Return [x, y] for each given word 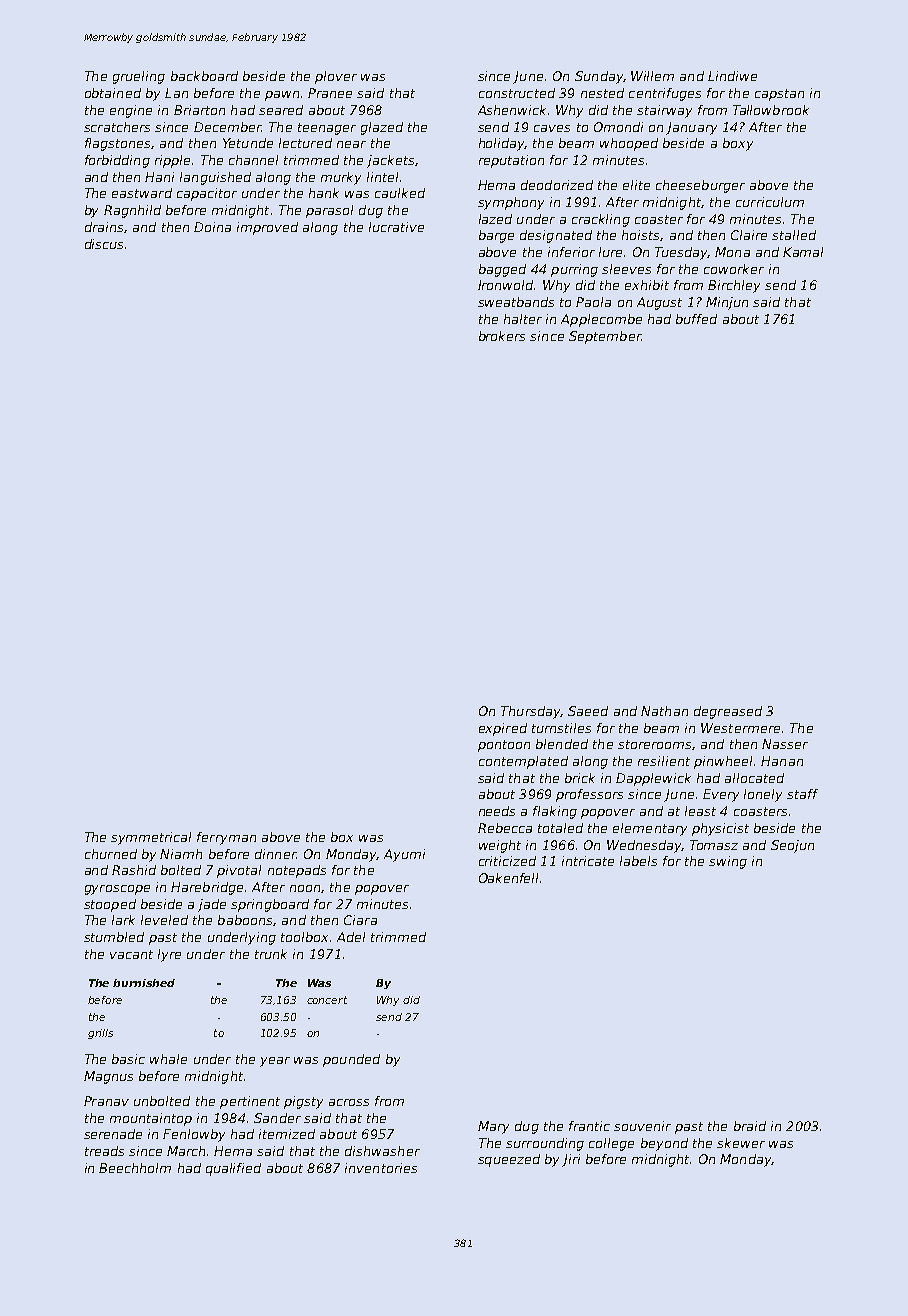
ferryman [226, 838]
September [605, 337]
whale [168, 1059]
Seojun [792, 846]
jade [212, 905]
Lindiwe [732, 76]
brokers [502, 336]
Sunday [599, 77]
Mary [493, 1127]
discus [104, 244]
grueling [139, 77]
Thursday [530, 712]
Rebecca [505, 828]
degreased [728, 712]
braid [750, 1126]
